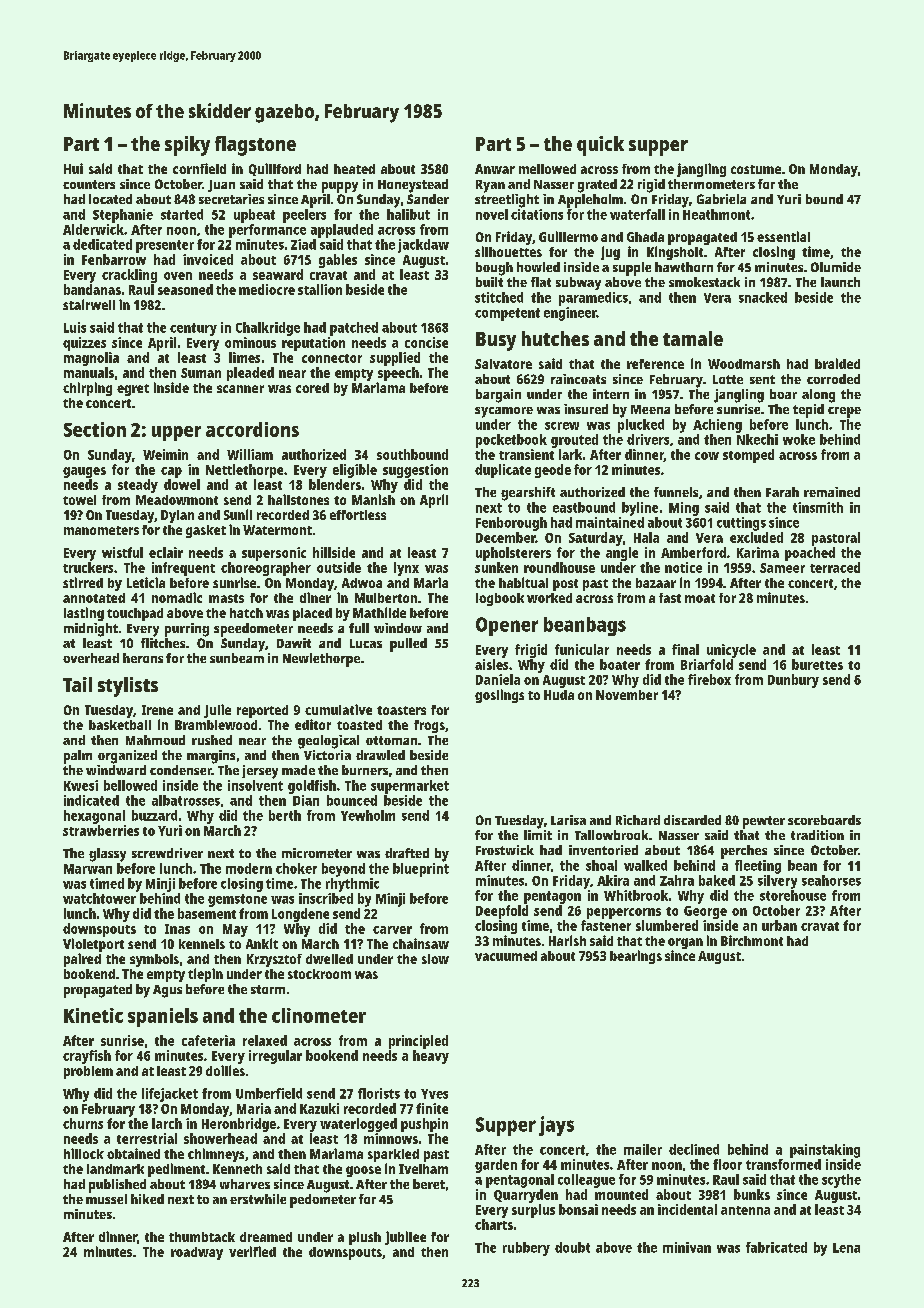 The width and height of the image is (924, 1308). Describe the element at coordinates (365, 1238) in the image. I see `plush` at that location.
